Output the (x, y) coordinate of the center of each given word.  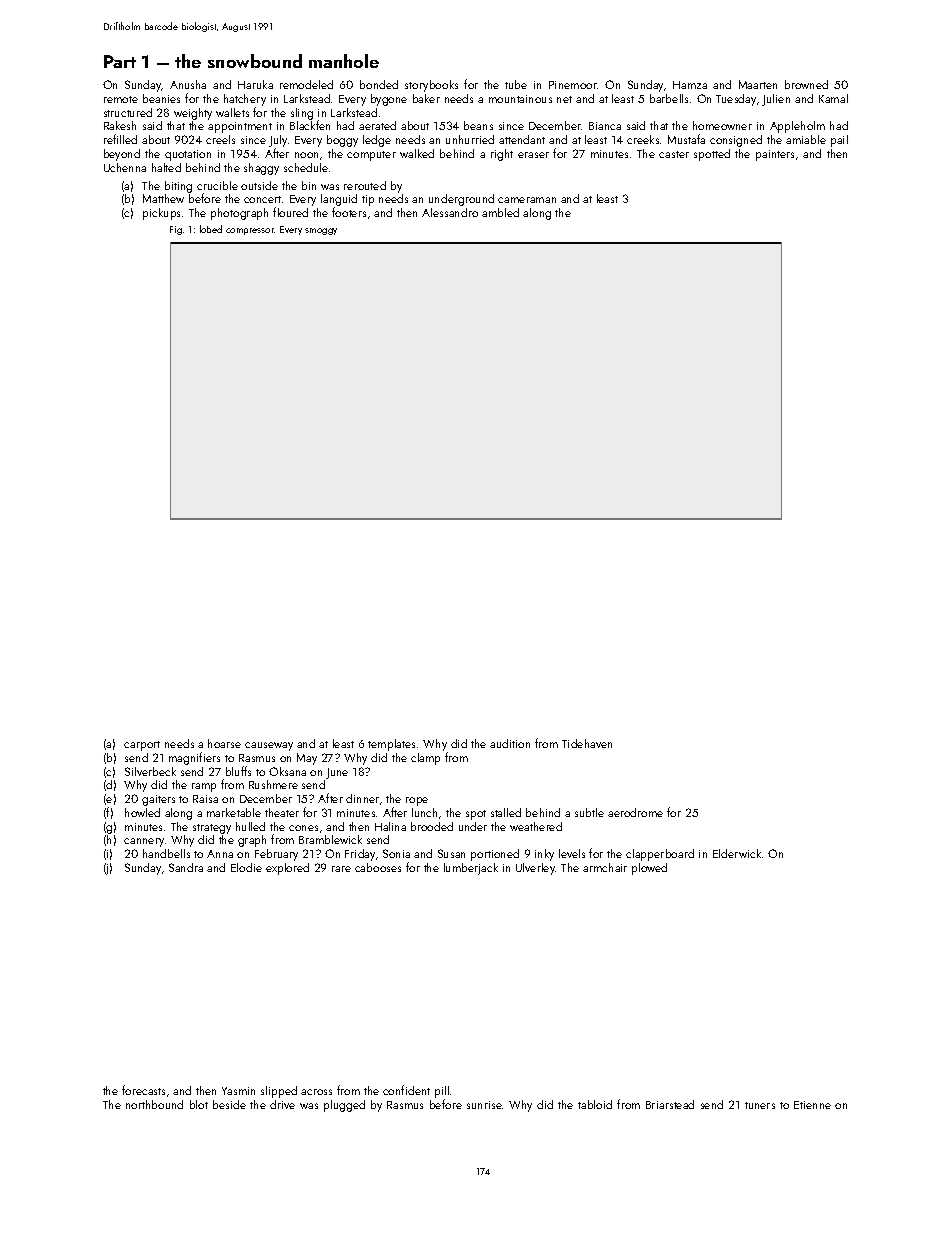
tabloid (595, 1104)
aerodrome (635, 812)
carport (142, 746)
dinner (362, 798)
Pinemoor (573, 85)
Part (120, 61)
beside (229, 1104)
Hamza (690, 85)
